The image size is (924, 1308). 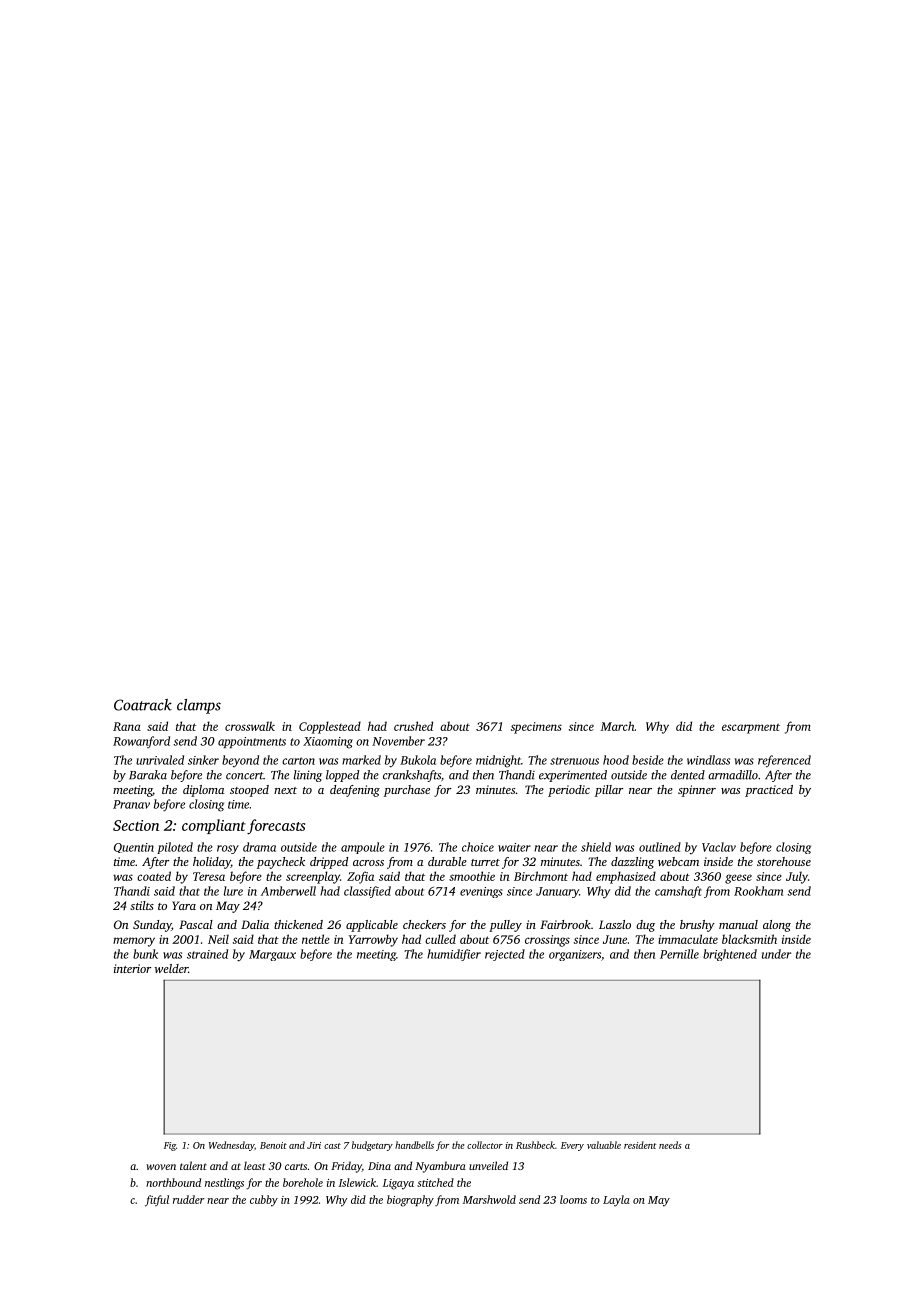 What do you see at coordinates (143, 705) in the document?
I see `Coatrack` at bounding box center [143, 705].
